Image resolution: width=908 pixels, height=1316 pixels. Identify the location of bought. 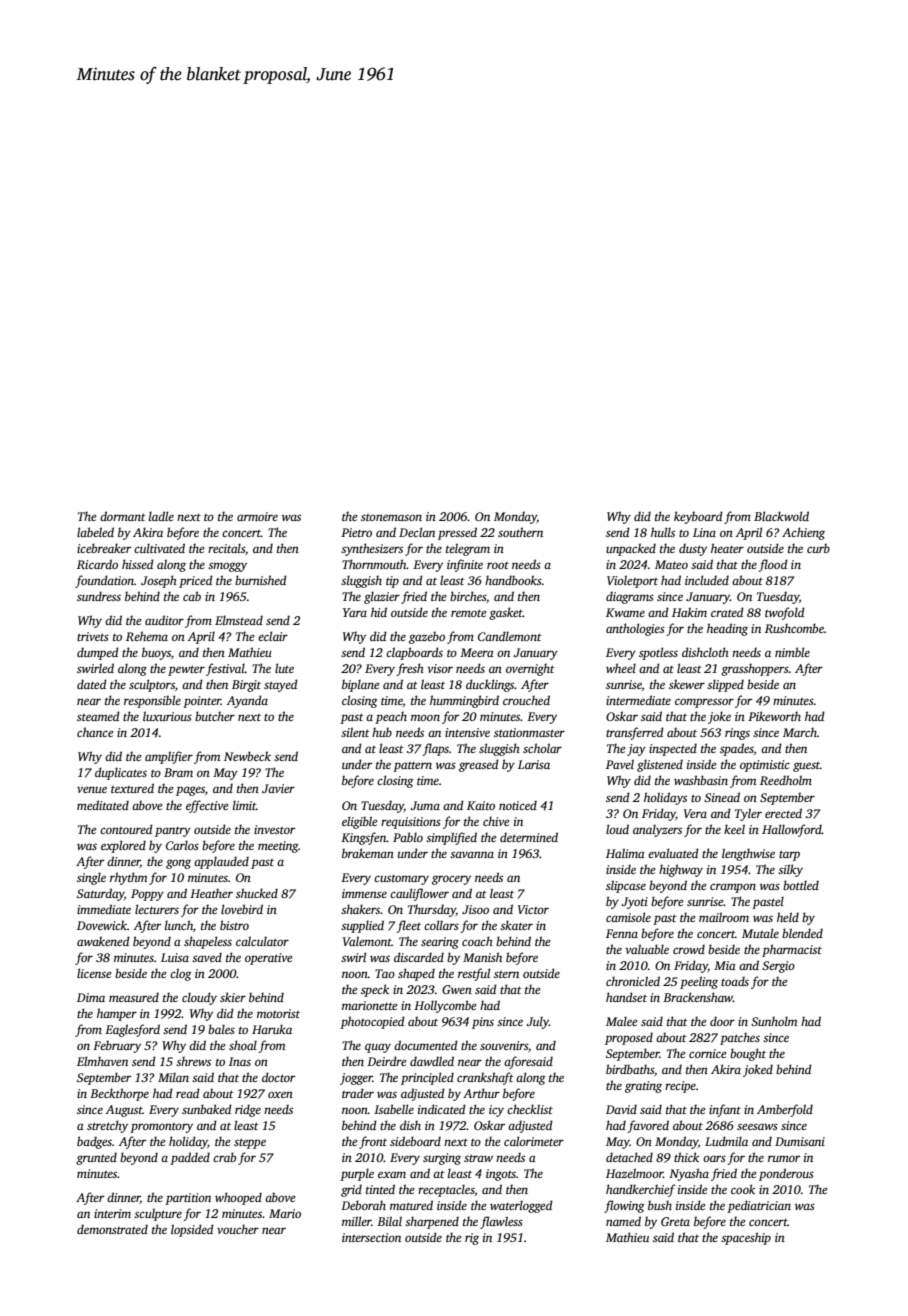
(748, 1054).
